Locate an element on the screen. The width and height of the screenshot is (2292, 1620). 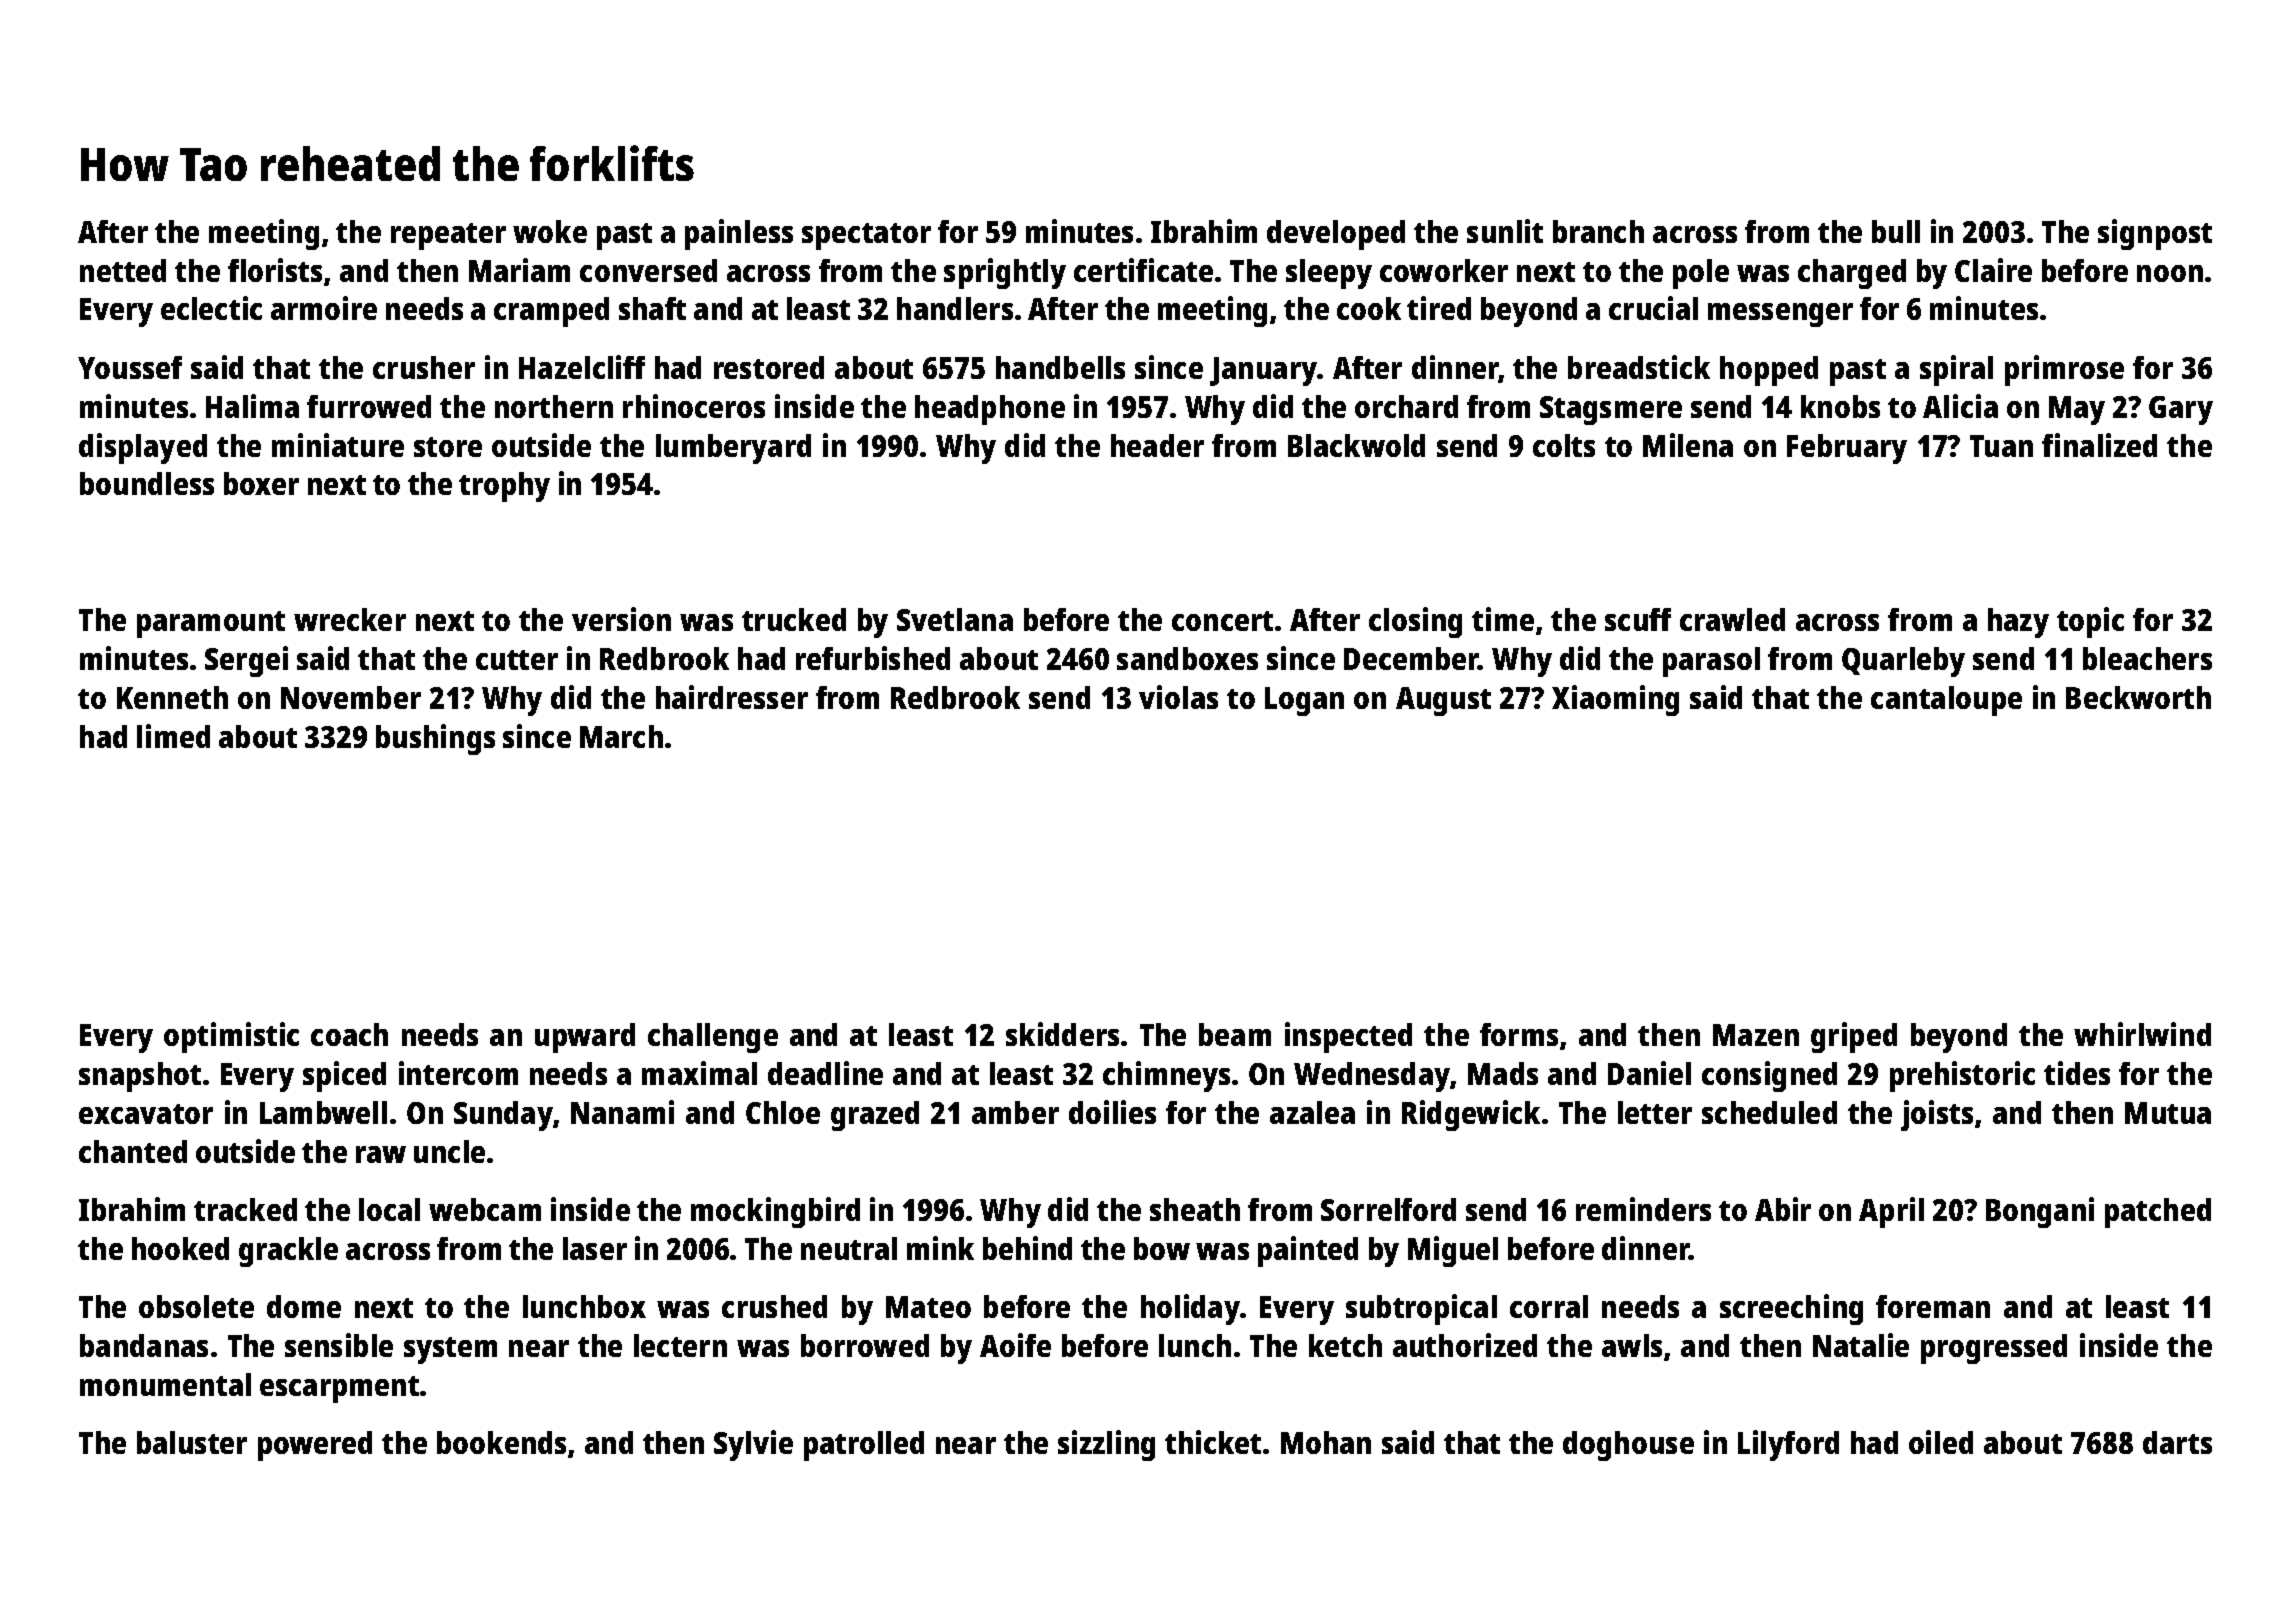
amber is located at coordinates (1015, 1112).
